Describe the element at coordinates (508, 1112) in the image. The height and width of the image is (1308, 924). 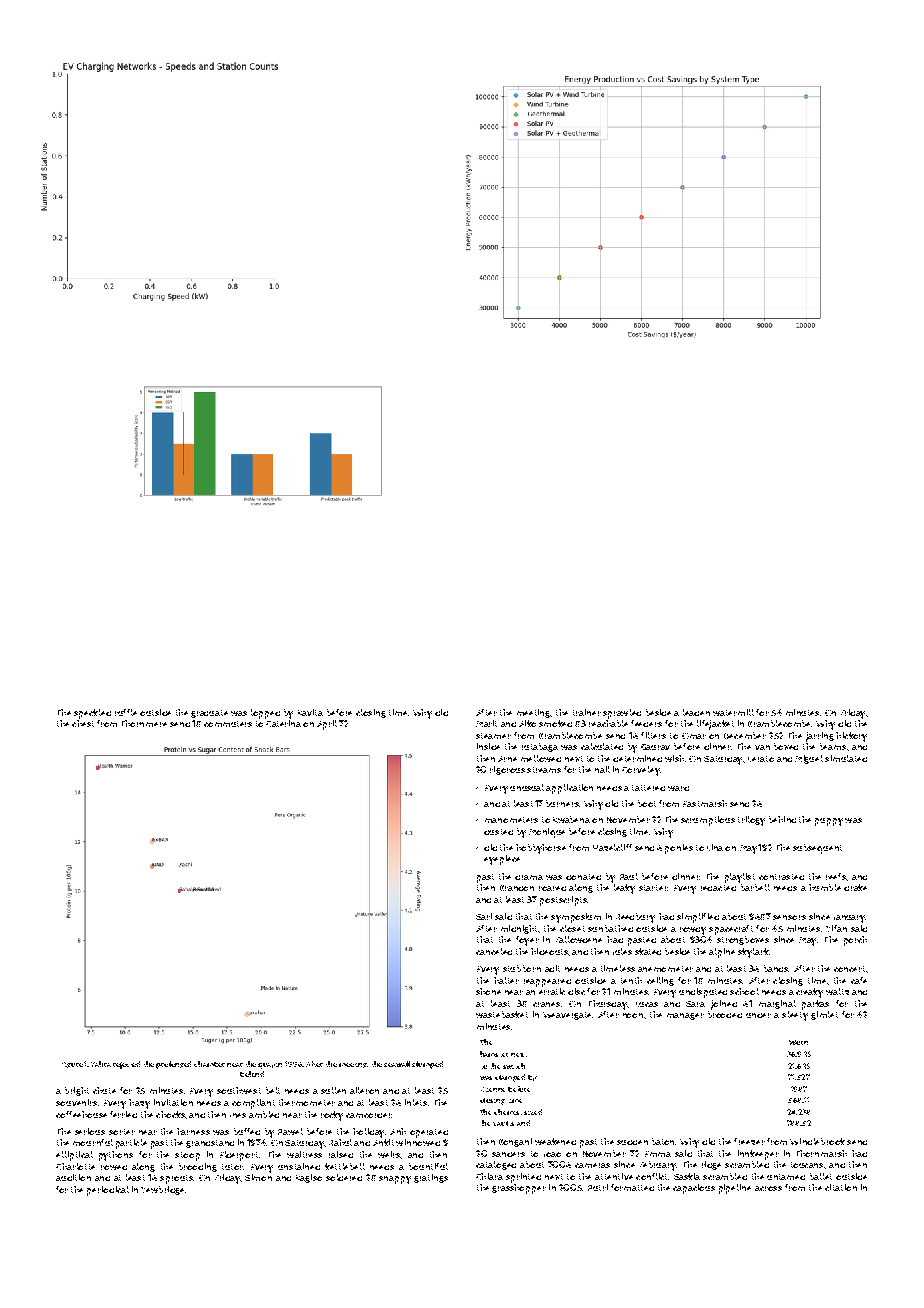
I see `chemist` at that location.
